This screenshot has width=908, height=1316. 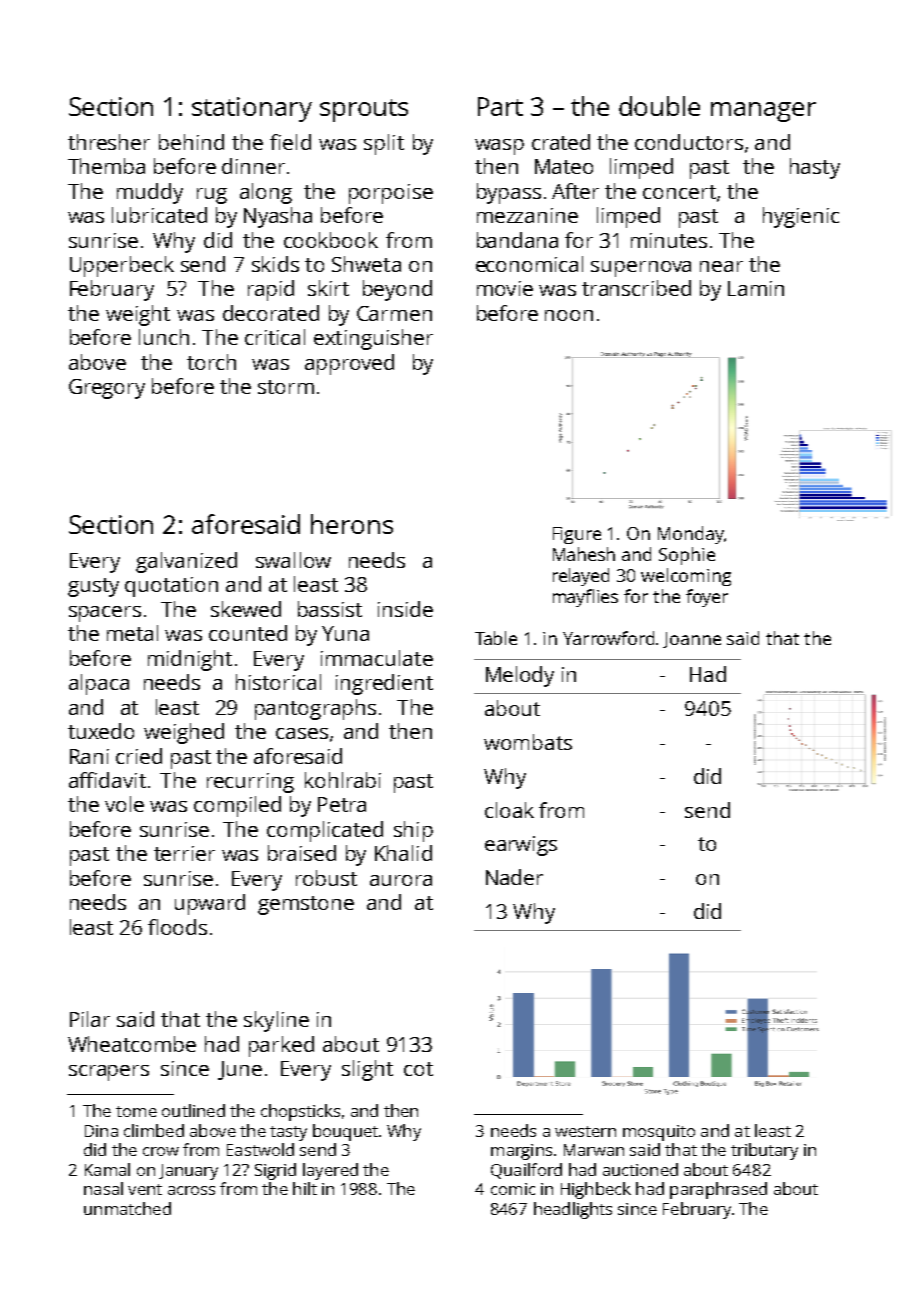 What do you see at coordinates (596, 1190) in the screenshot?
I see `Highbeck` at bounding box center [596, 1190].
